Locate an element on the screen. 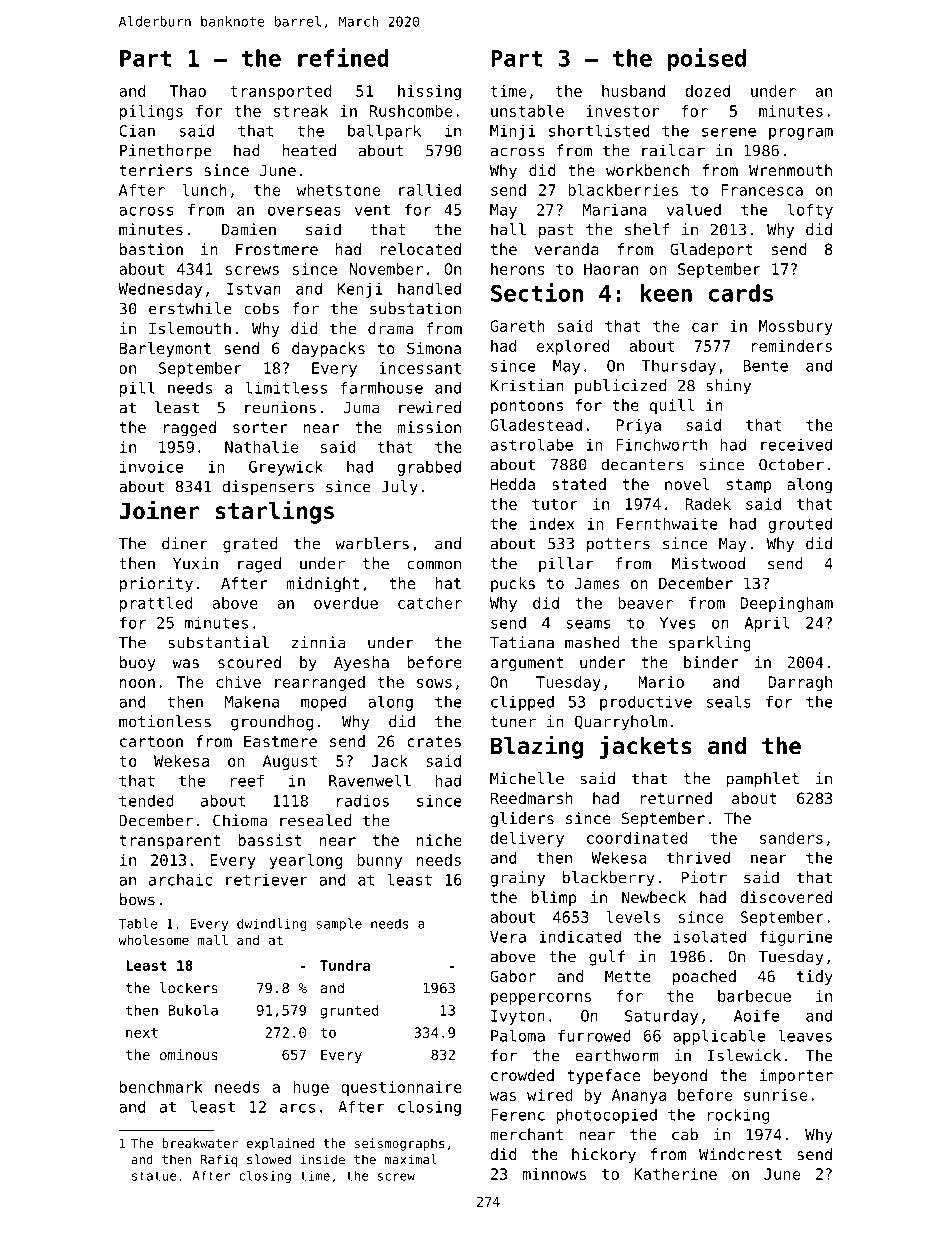 The width and height of the screenshot is (952, 1233). starlings is located at coordinates (274, 512).
